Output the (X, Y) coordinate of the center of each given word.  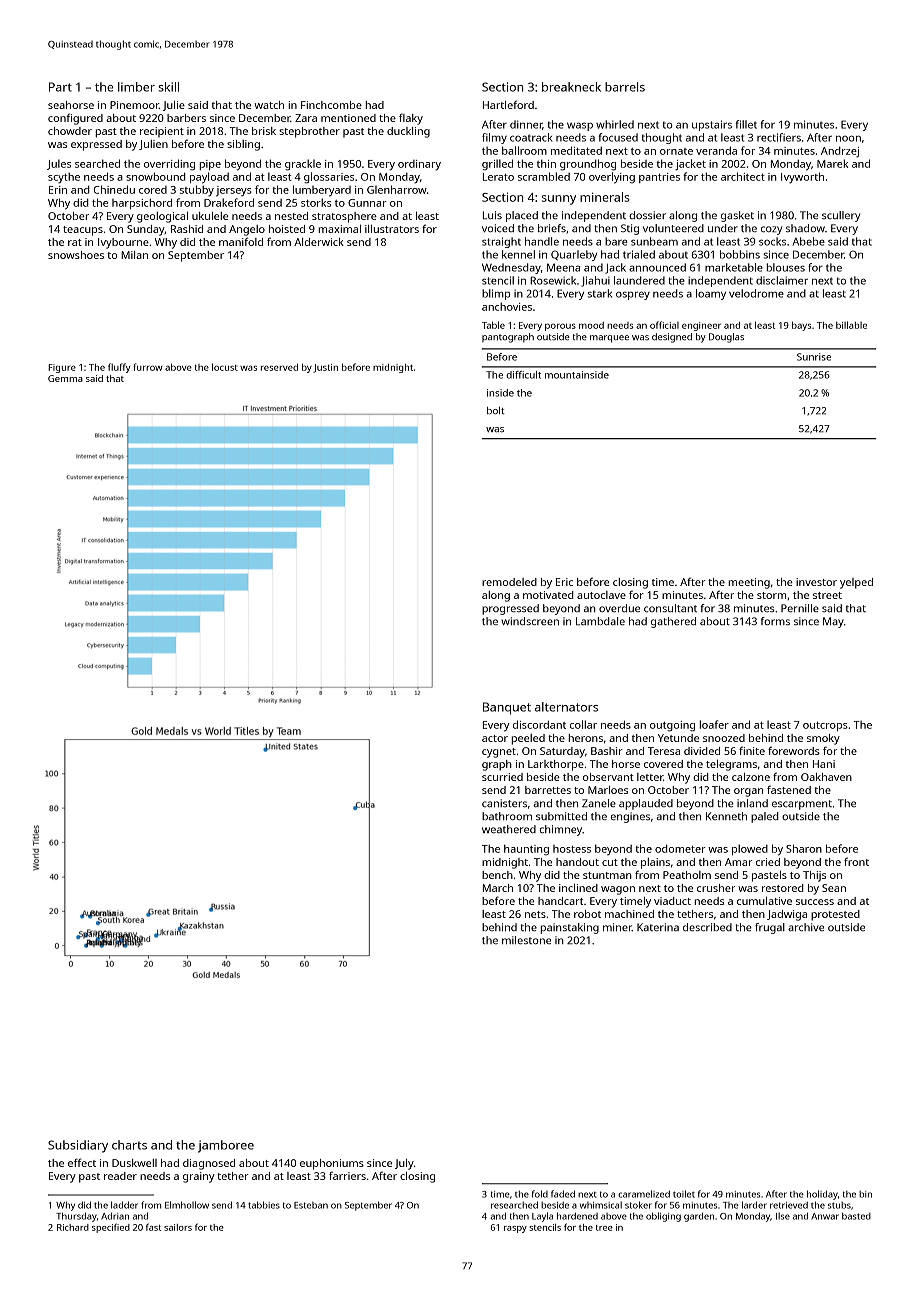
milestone (526, 940)
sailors (178, 1227)
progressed (510, 609)
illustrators (392, 229)
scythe (64, 178)
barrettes (548, 790)
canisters (504, 803)
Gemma (65, 378)
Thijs (814, 876)
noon (848, 138)
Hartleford (508, 104)
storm (771, 595)
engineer (701, 326)
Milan (134, 255)
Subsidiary (78, 1146)
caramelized (644, 1194)
